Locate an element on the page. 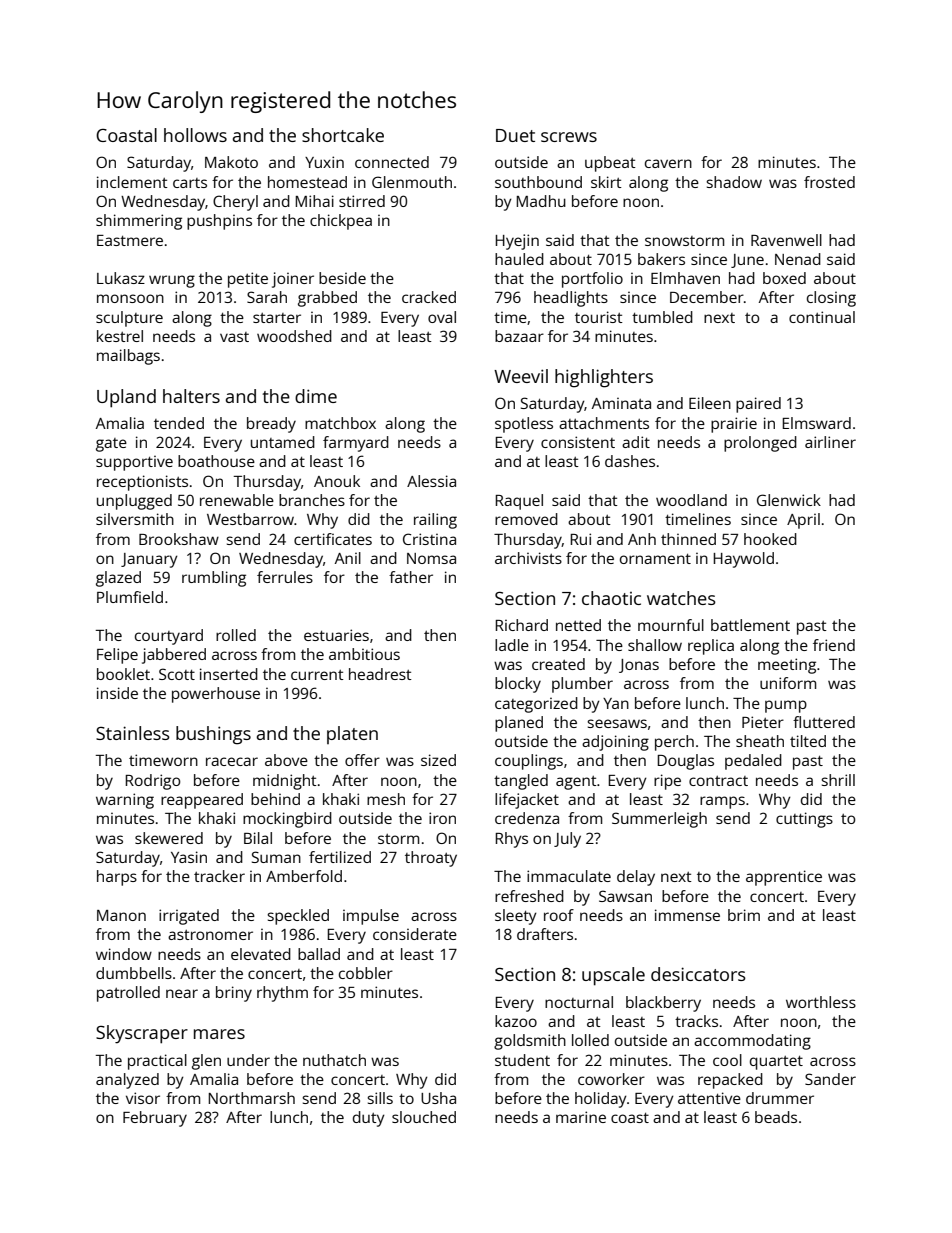 The height and width of the page is (1233, 952). impulse is located at coordinates (371, 917).
